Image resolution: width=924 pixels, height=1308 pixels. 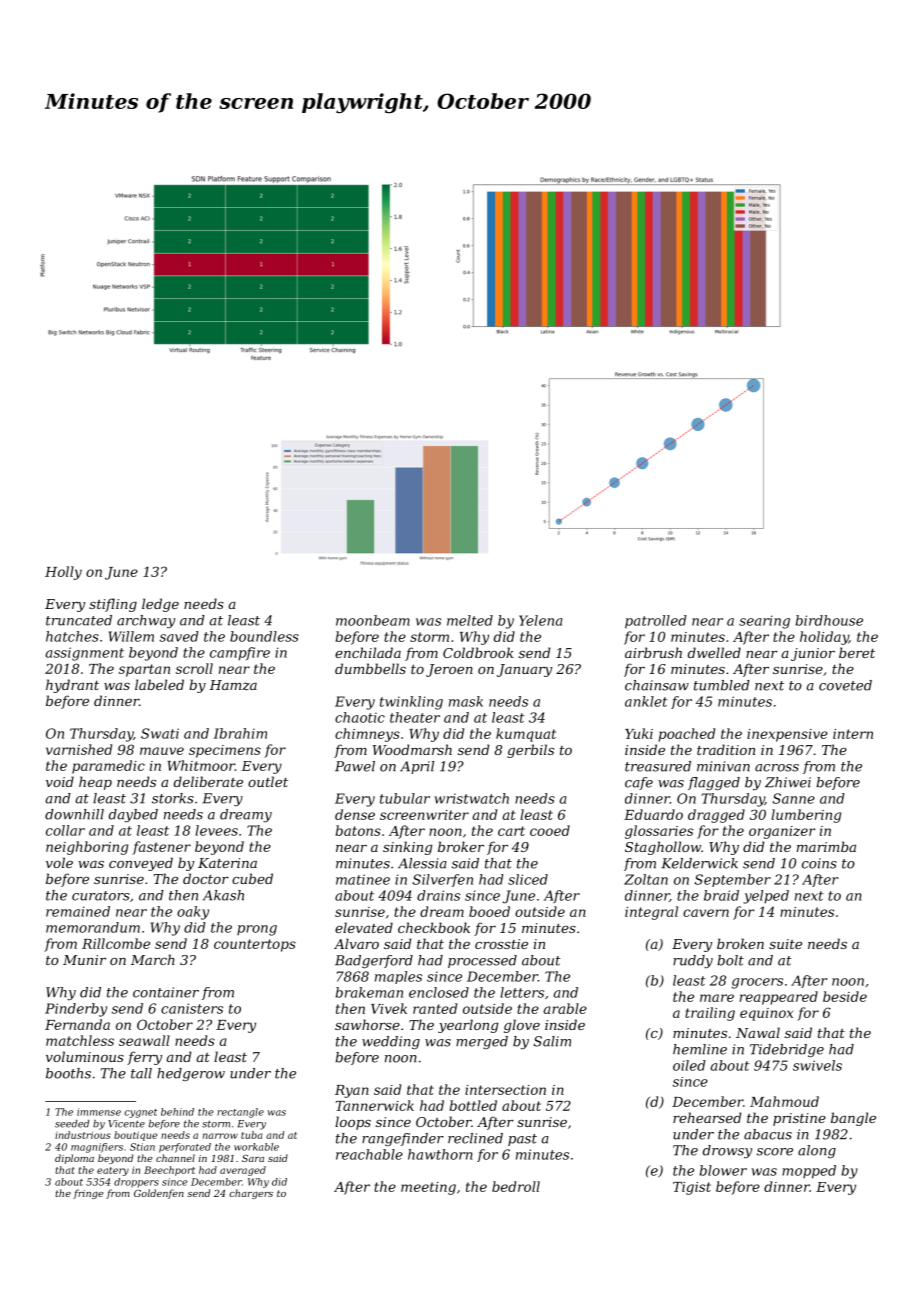 What do you see at coordinates (240, 733) in the screenshot?
I see `Ibrahim` at bounding box center [240, 733].
